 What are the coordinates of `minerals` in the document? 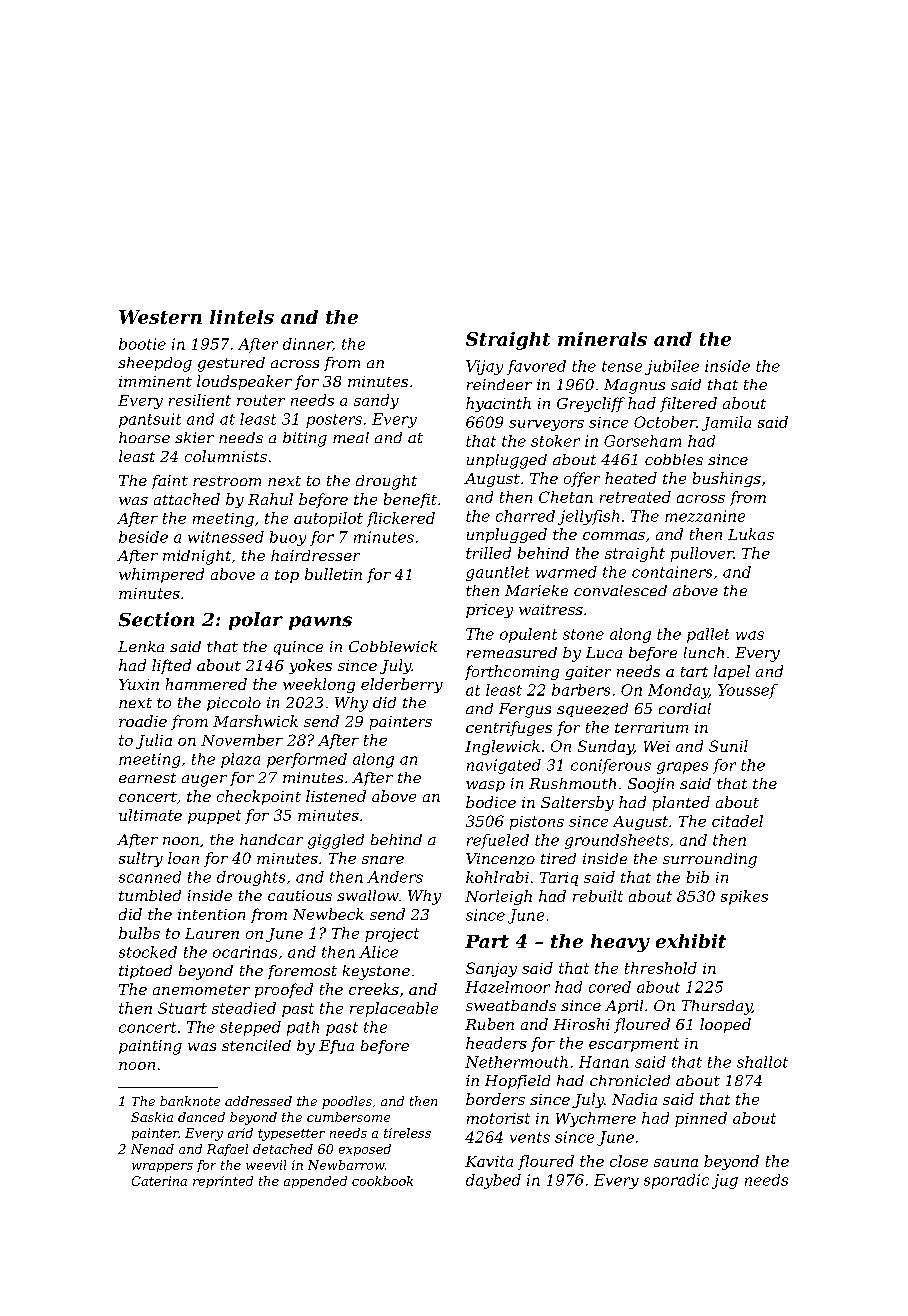 It's located at (602, 339).
